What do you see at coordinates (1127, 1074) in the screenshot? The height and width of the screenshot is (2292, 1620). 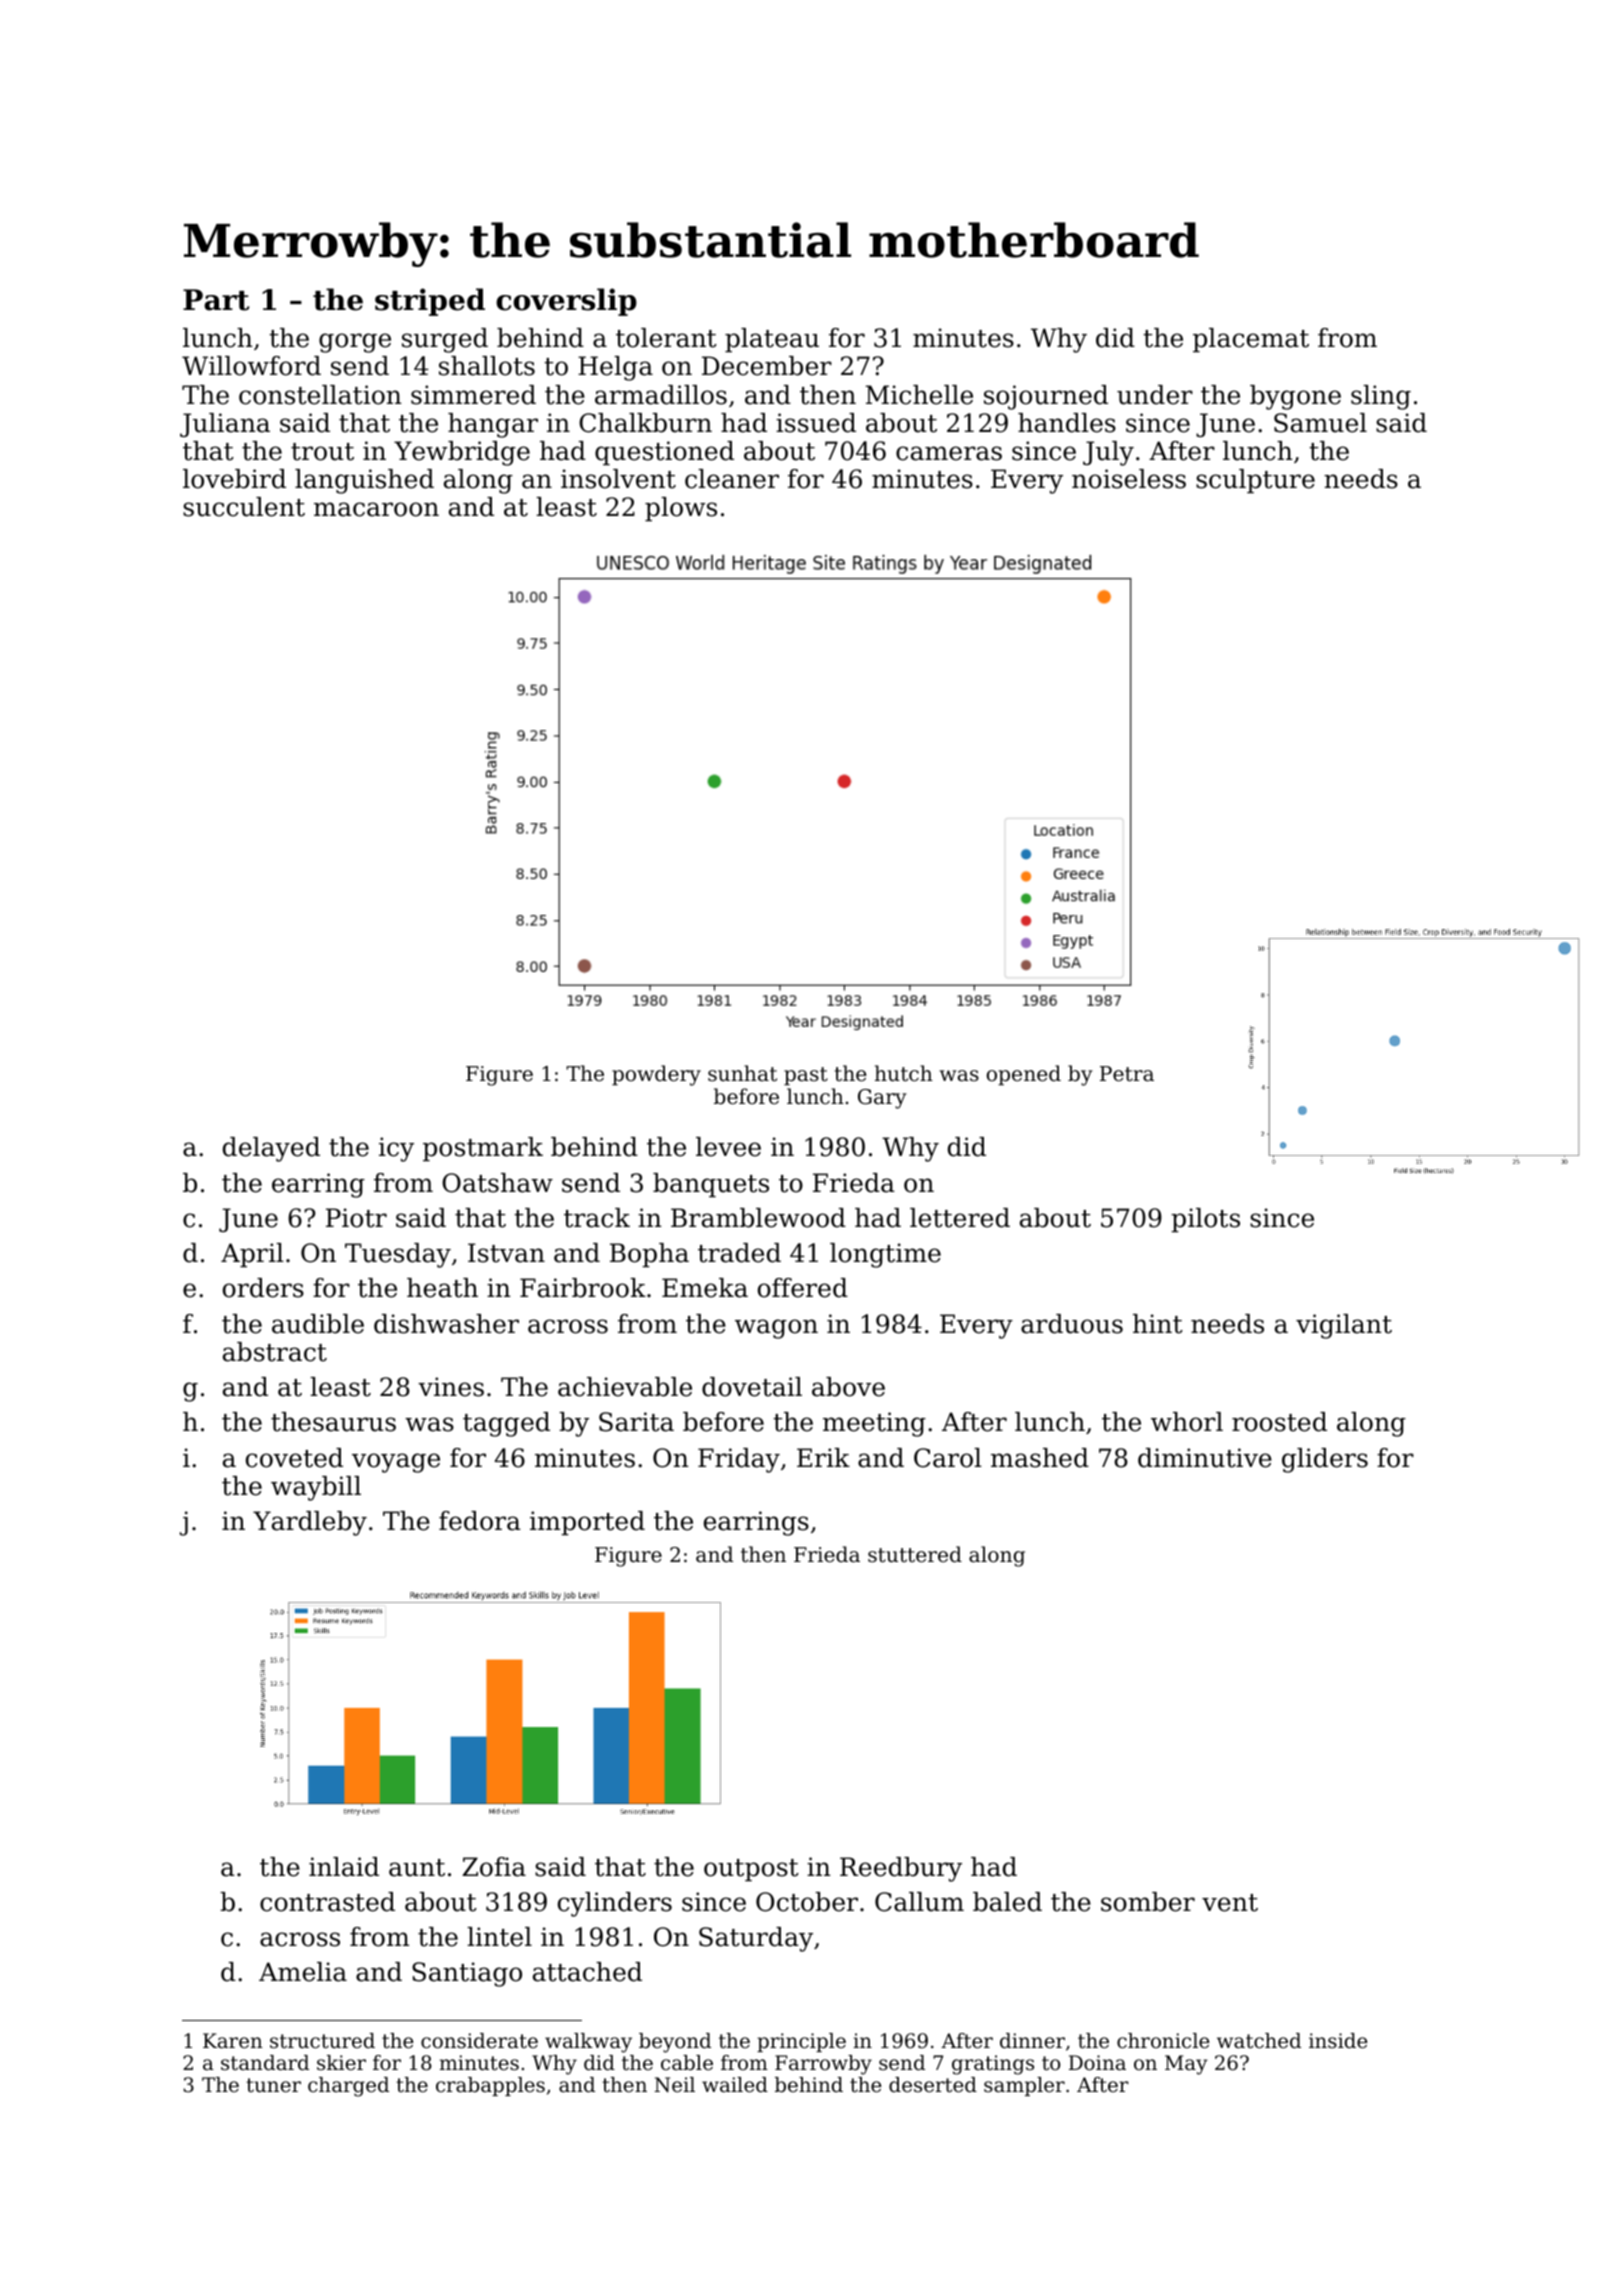 I see `Petra` at bounding box center [1127, 1074].
